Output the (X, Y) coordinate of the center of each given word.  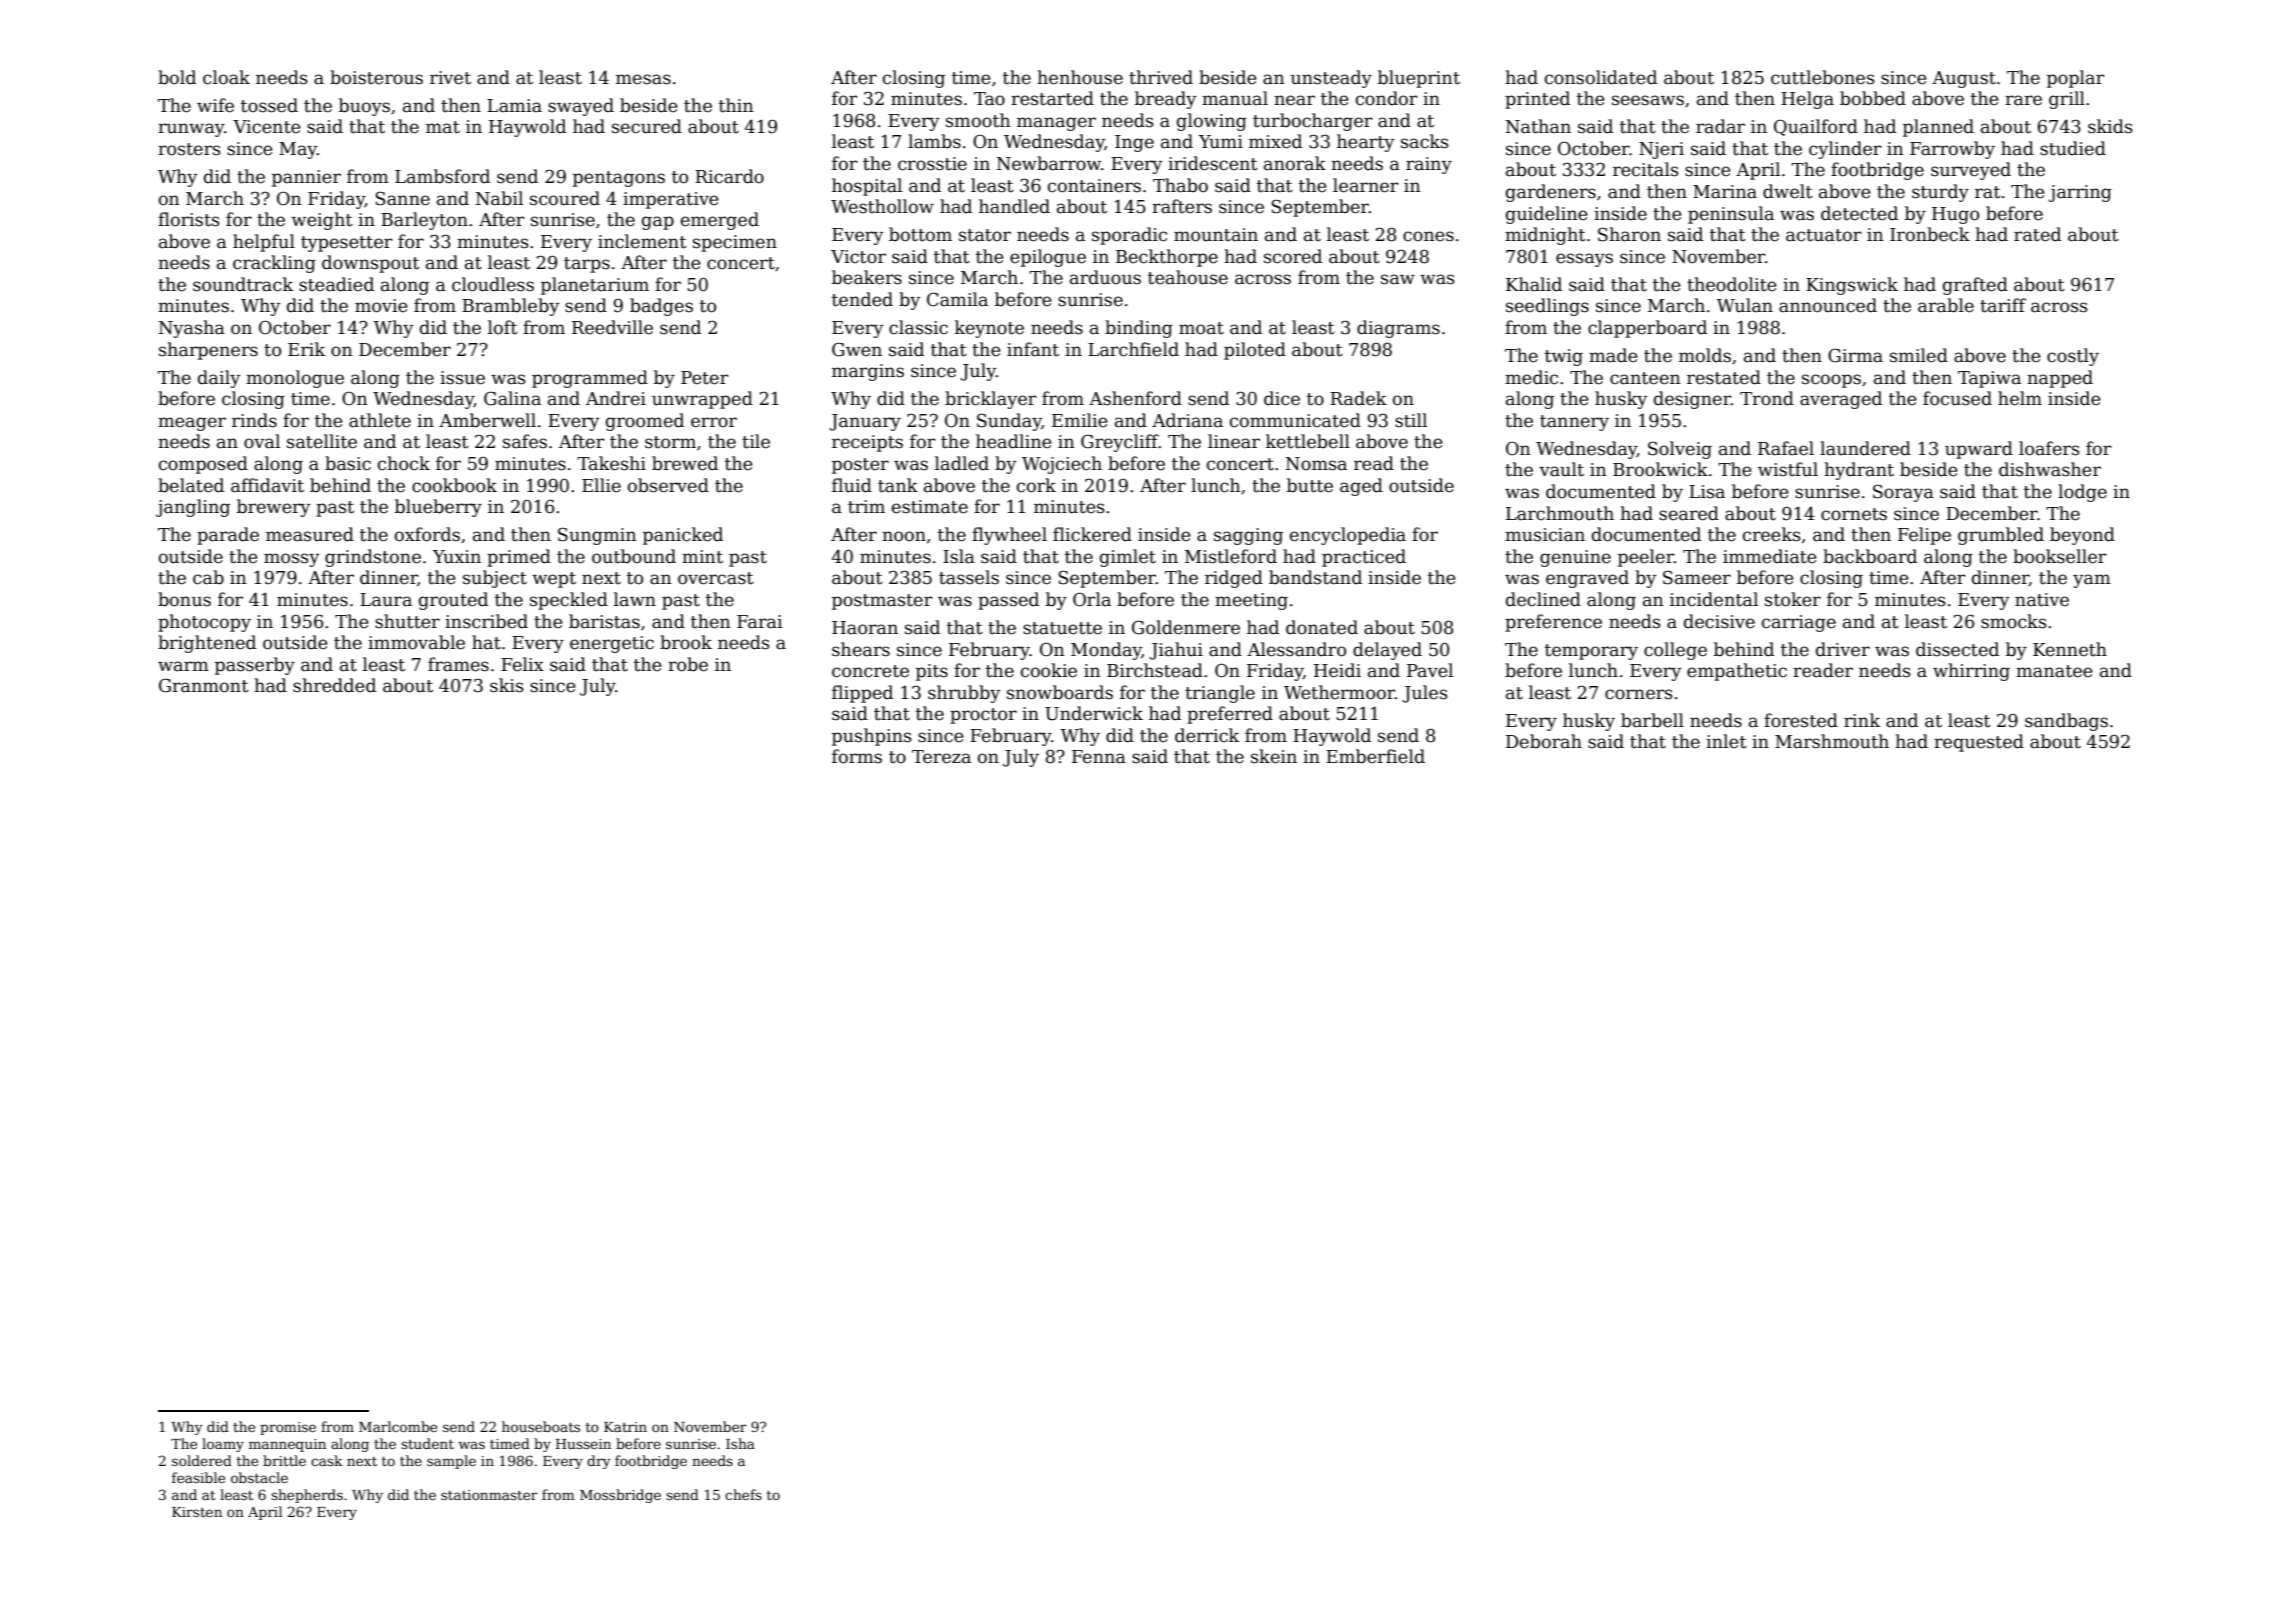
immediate (1770, 556)
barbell (1652, 720)
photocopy (204, 623)
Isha (740, 1443)
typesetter (346, 244)
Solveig (1680, 450)
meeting (1251, 601)
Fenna (1099, 757)
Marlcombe (398, 1426)
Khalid (1534, 284)
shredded (334, 685)
